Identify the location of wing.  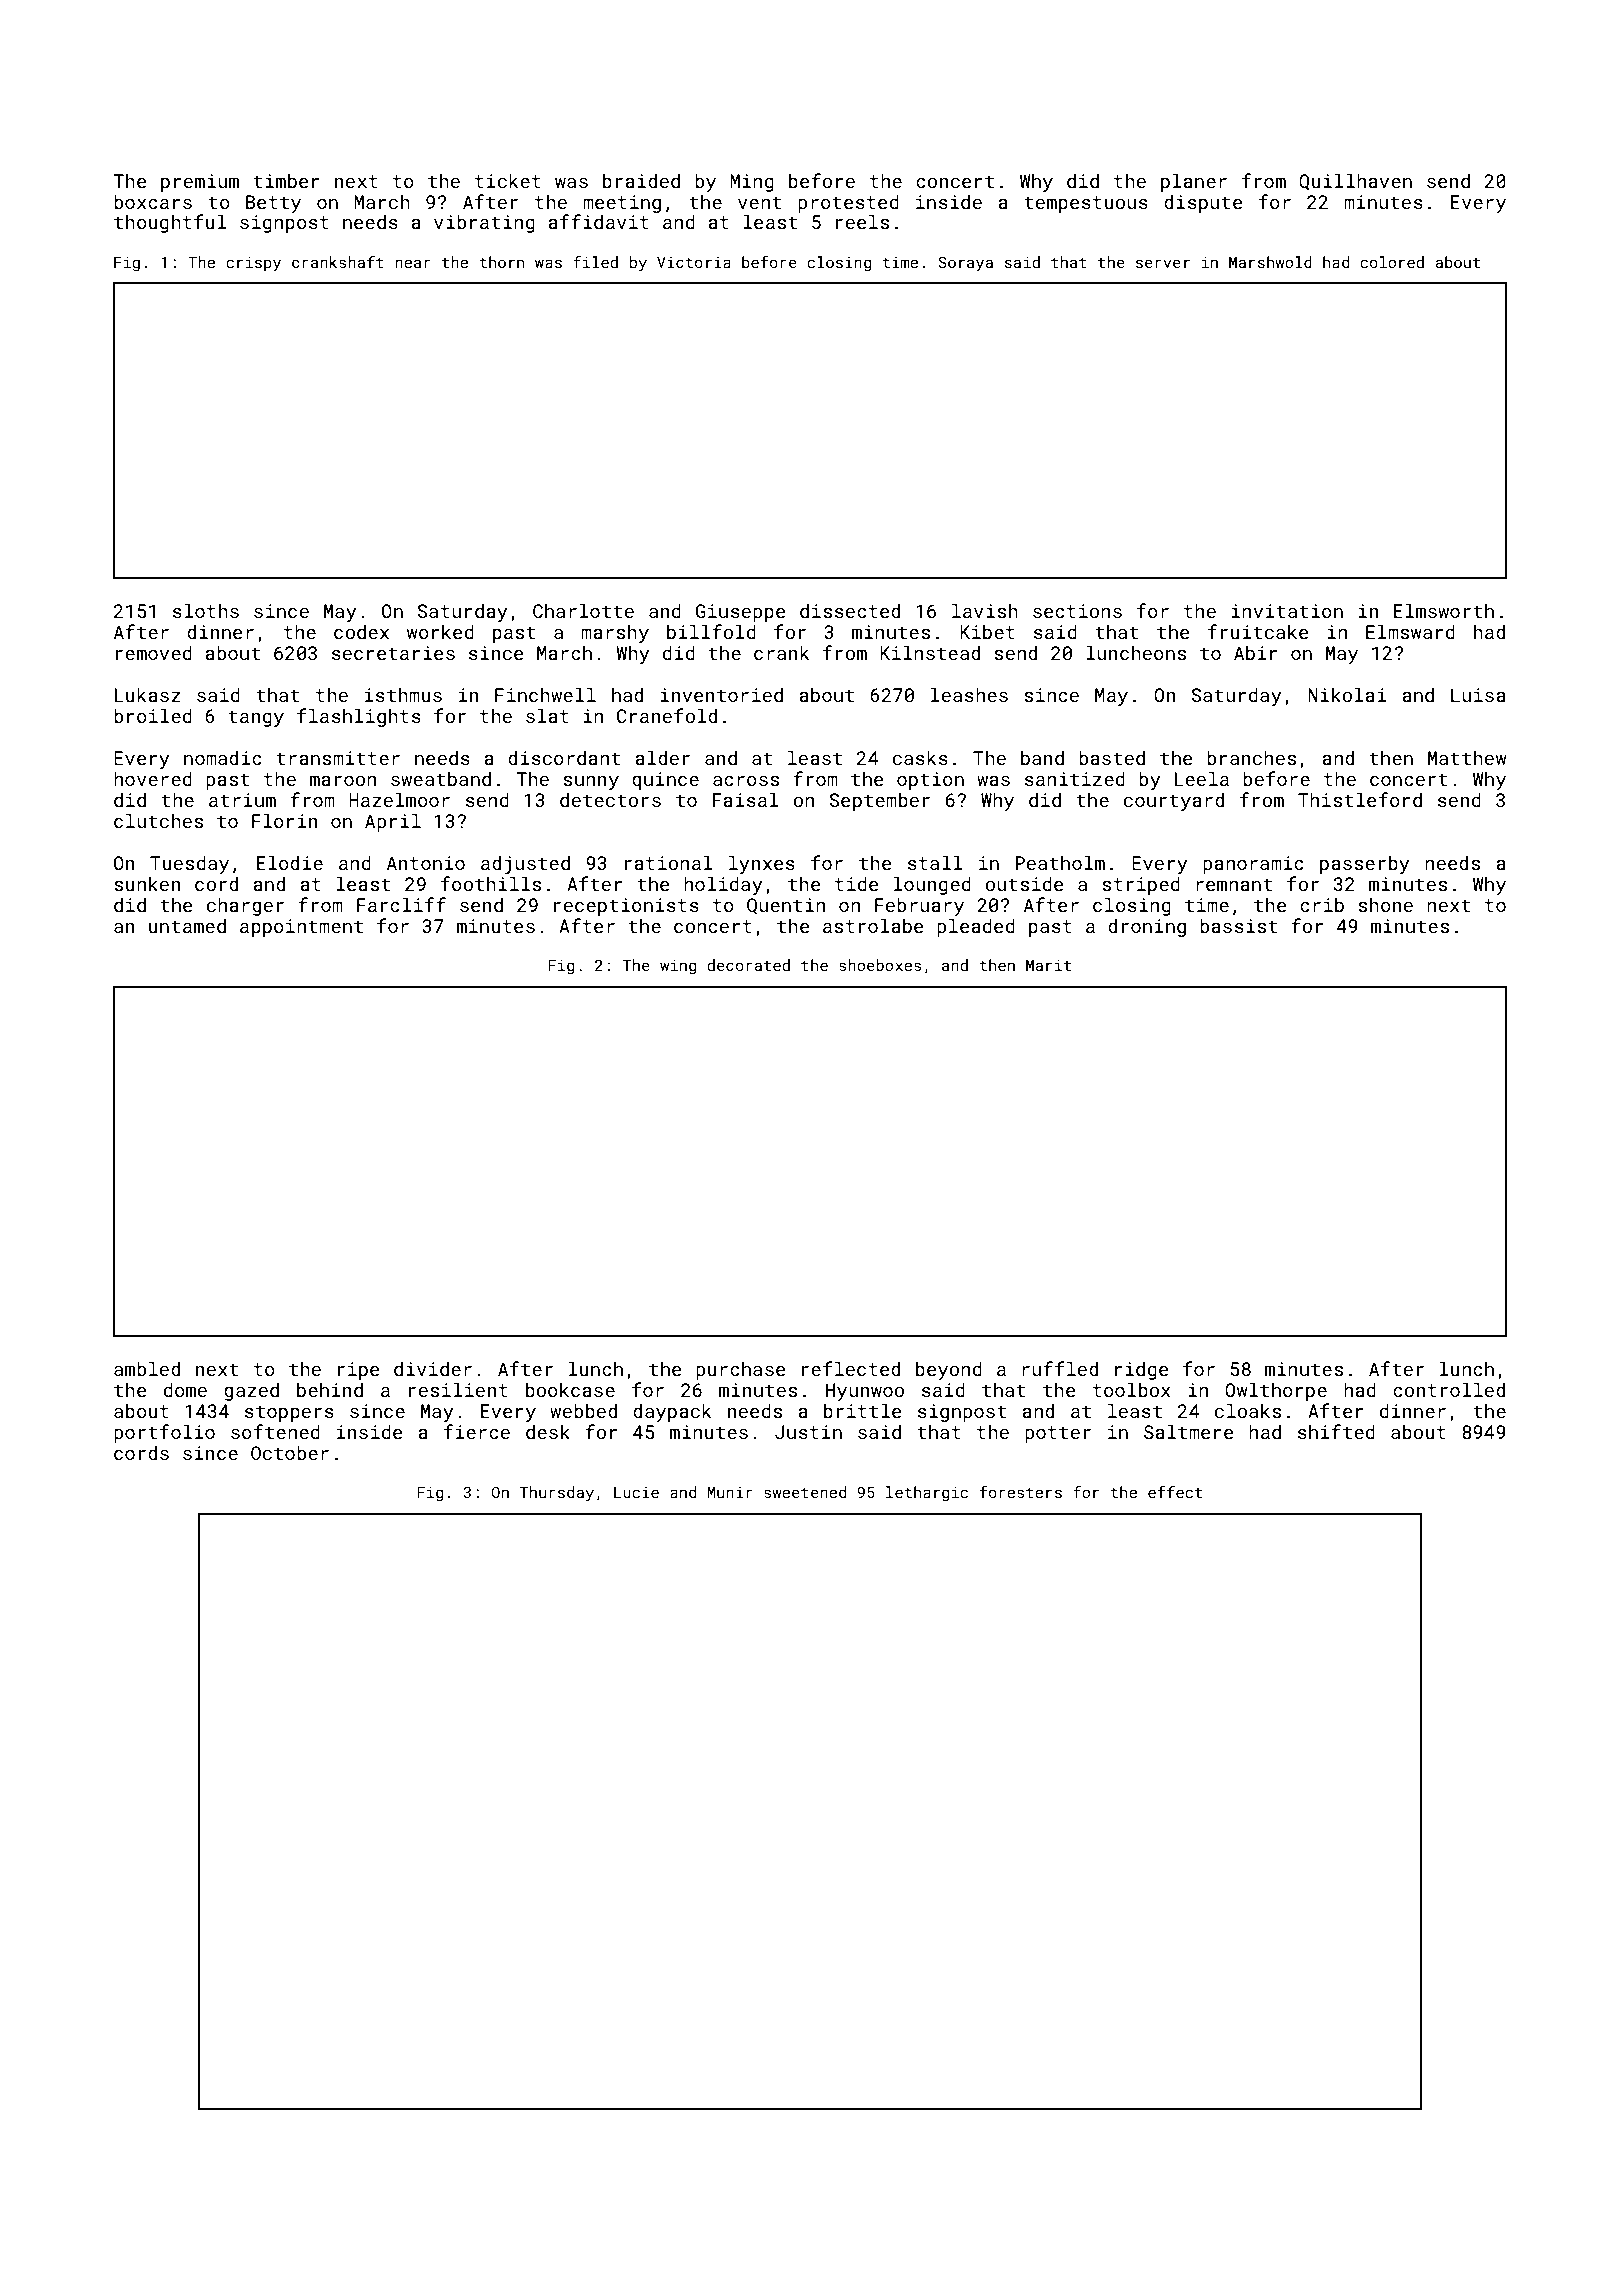
(678, 967).
